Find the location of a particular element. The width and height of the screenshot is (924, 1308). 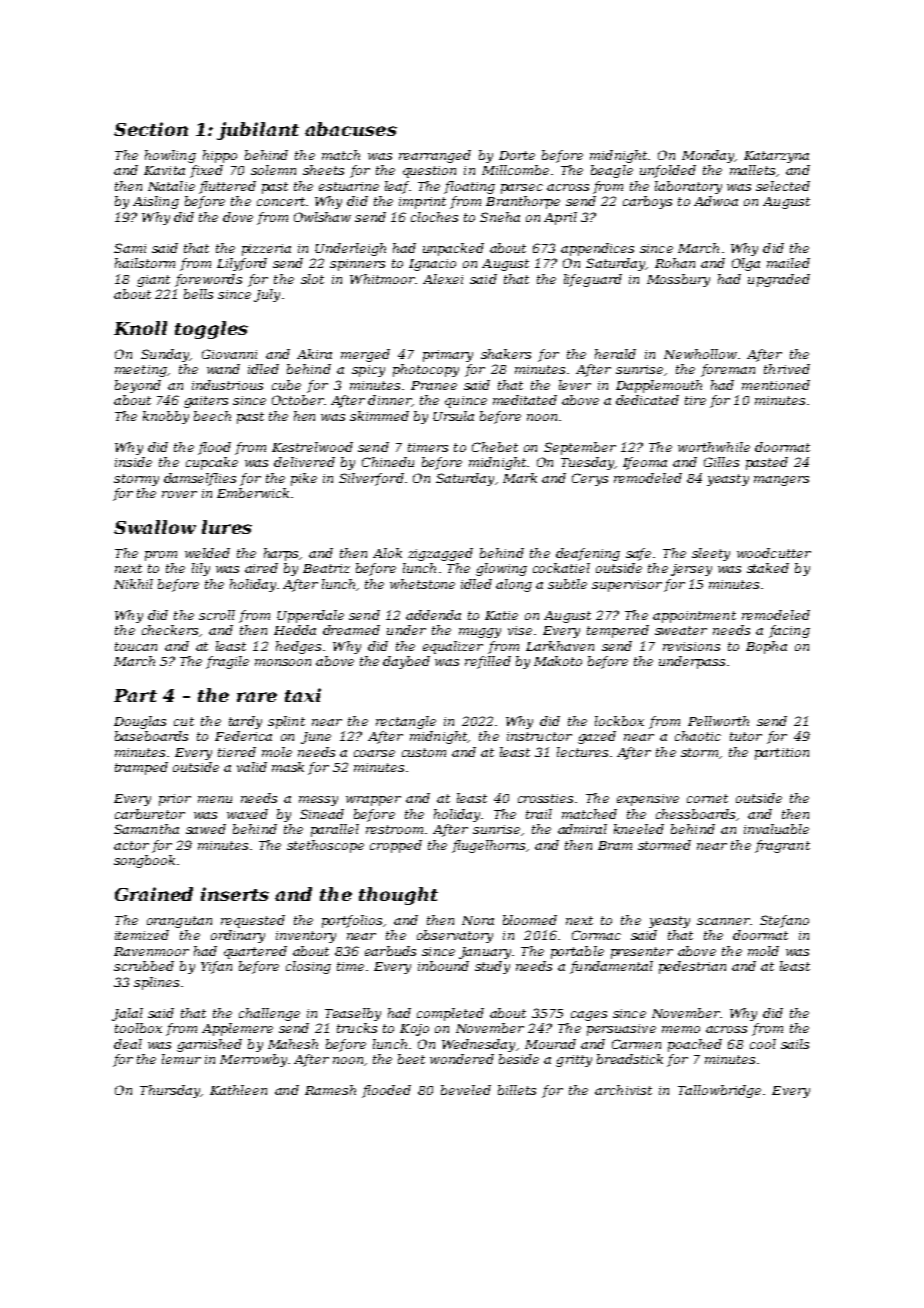

Section is located at coordinates (151, 129).
